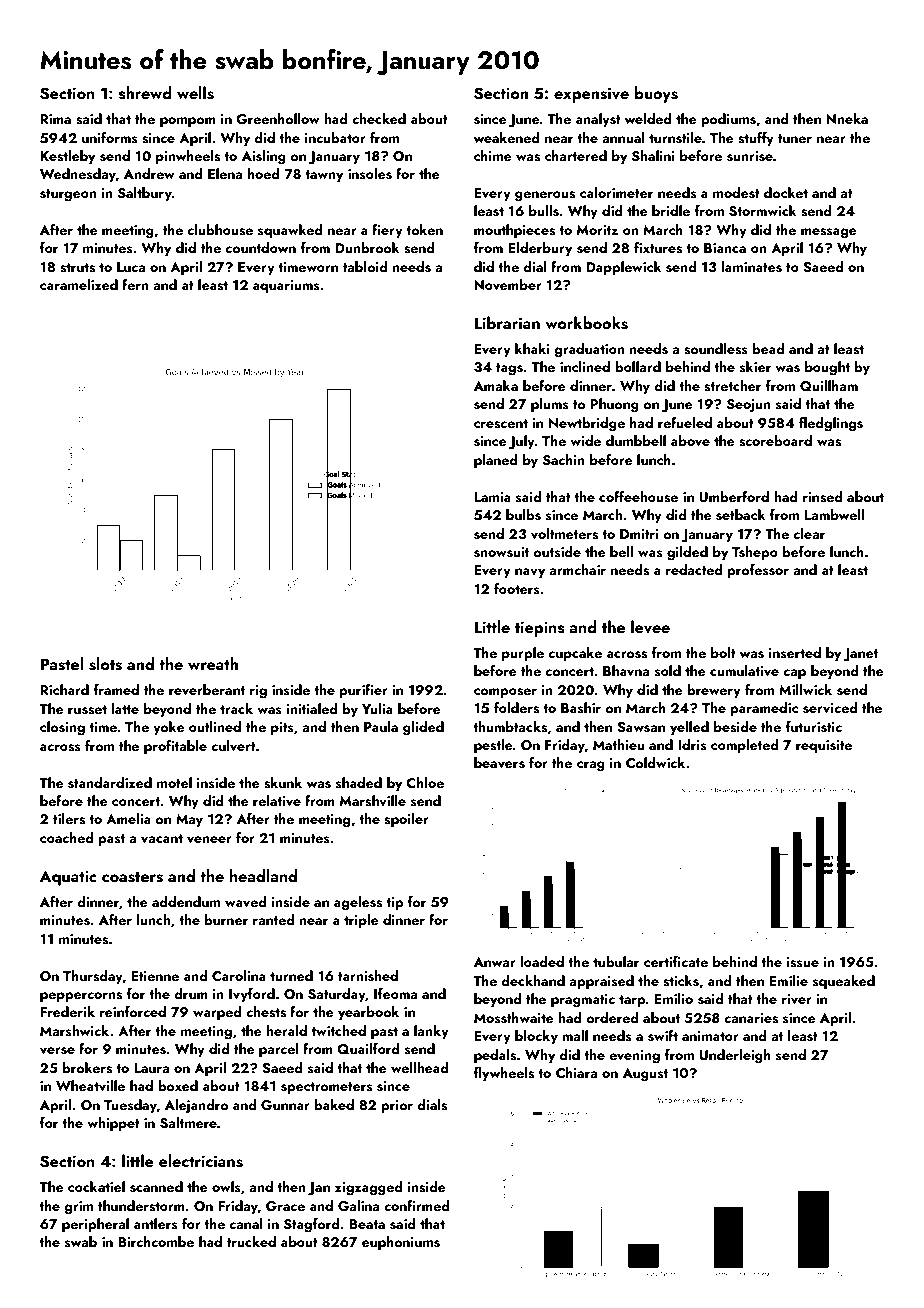  I want to click on purifier, so click(363, 691).
